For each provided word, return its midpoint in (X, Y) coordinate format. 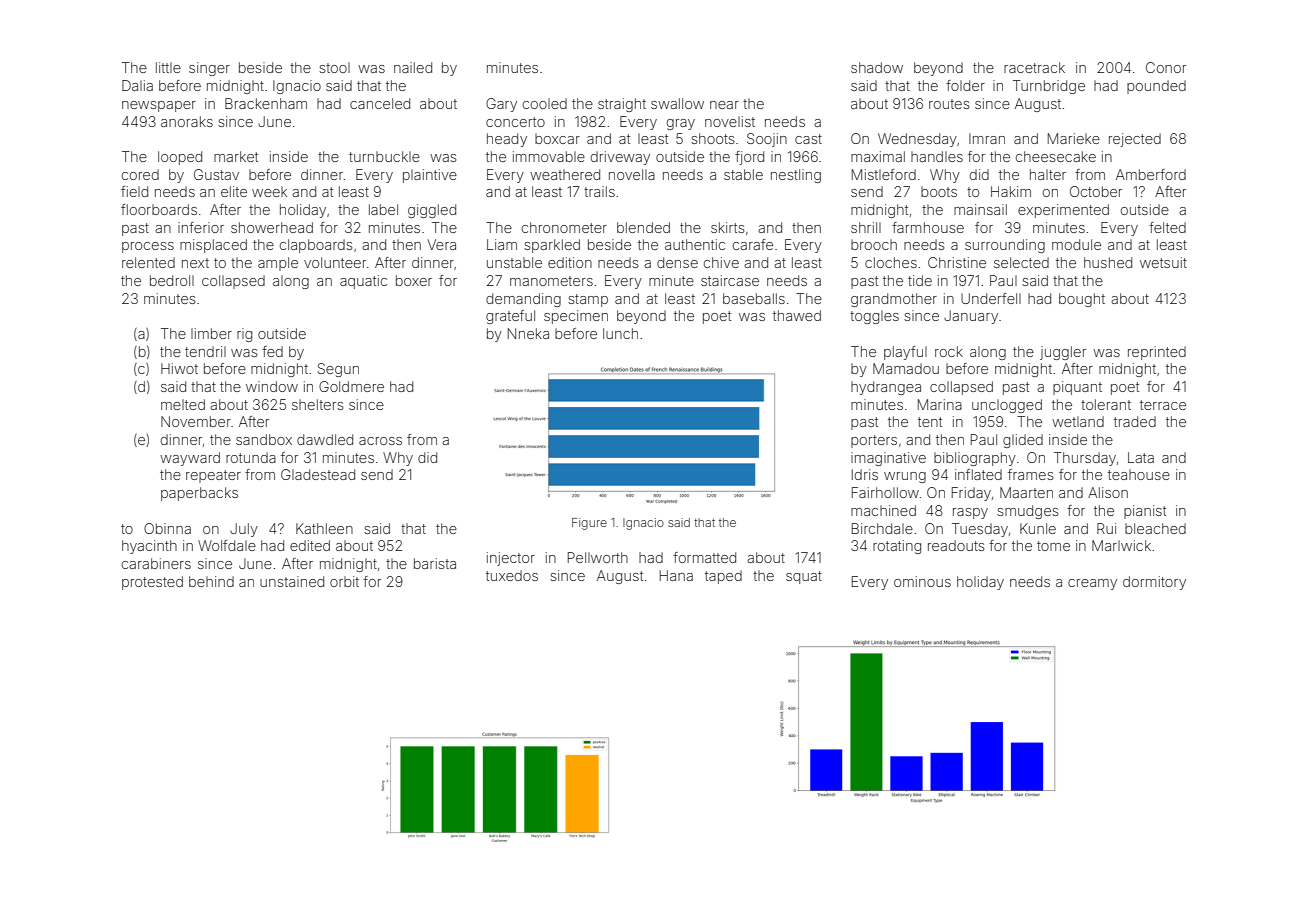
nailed (413, 67)
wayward (190, 459)
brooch (874, 244)
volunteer (335, 262)
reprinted (1157, 353)
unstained (292, 581)
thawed (797, 315)
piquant (1077, 388)
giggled (432, 211)
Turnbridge (1049, 87)
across (380, 441)
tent (930, 422)
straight (622, 105)
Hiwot (179, 368)
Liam (502, 244)
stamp (588, 300)
